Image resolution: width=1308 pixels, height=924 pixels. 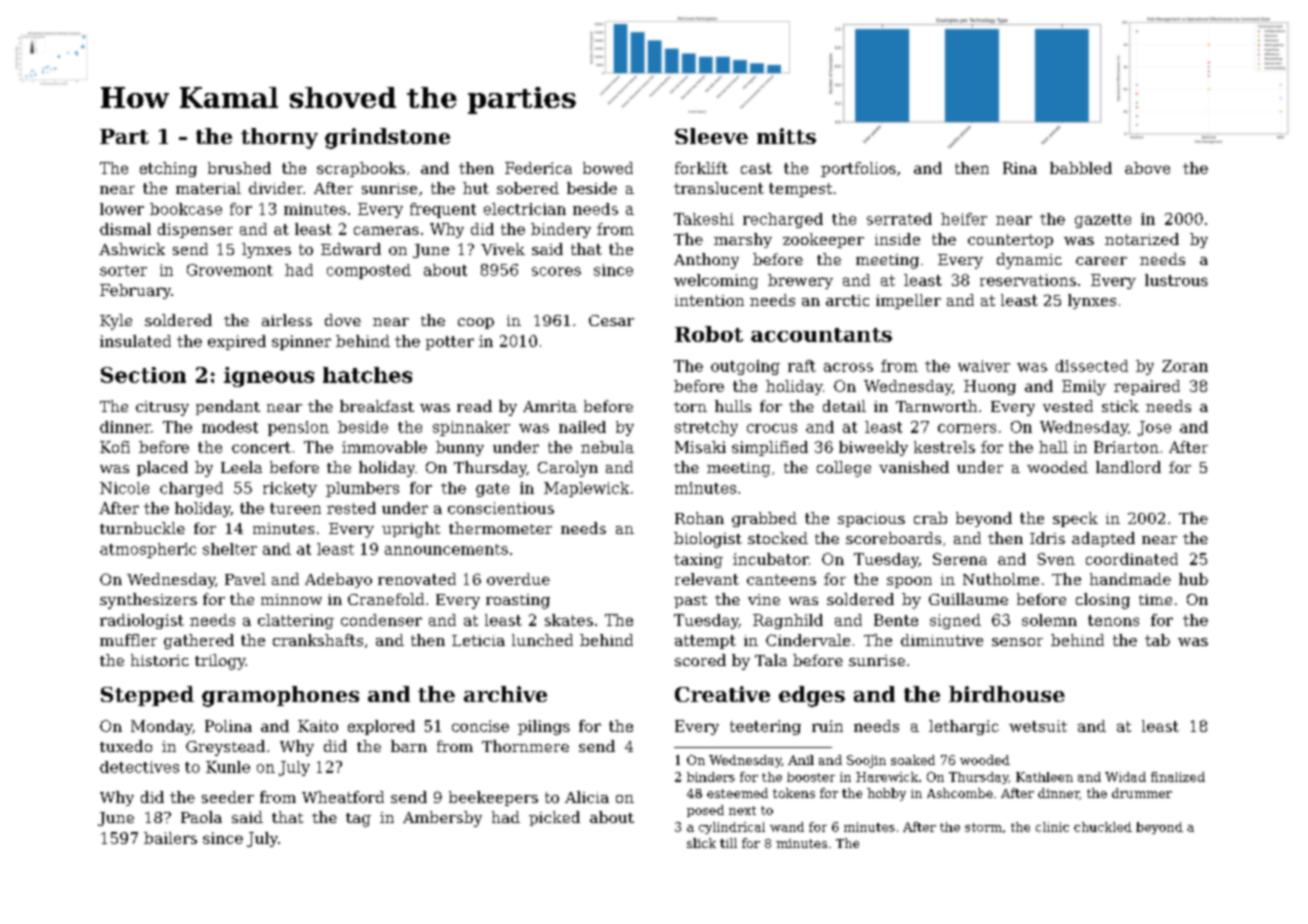 What do you see at coordinates (1081, 168) in the screenshot?
I see `babbled` at bounding box center [1081, 168].
